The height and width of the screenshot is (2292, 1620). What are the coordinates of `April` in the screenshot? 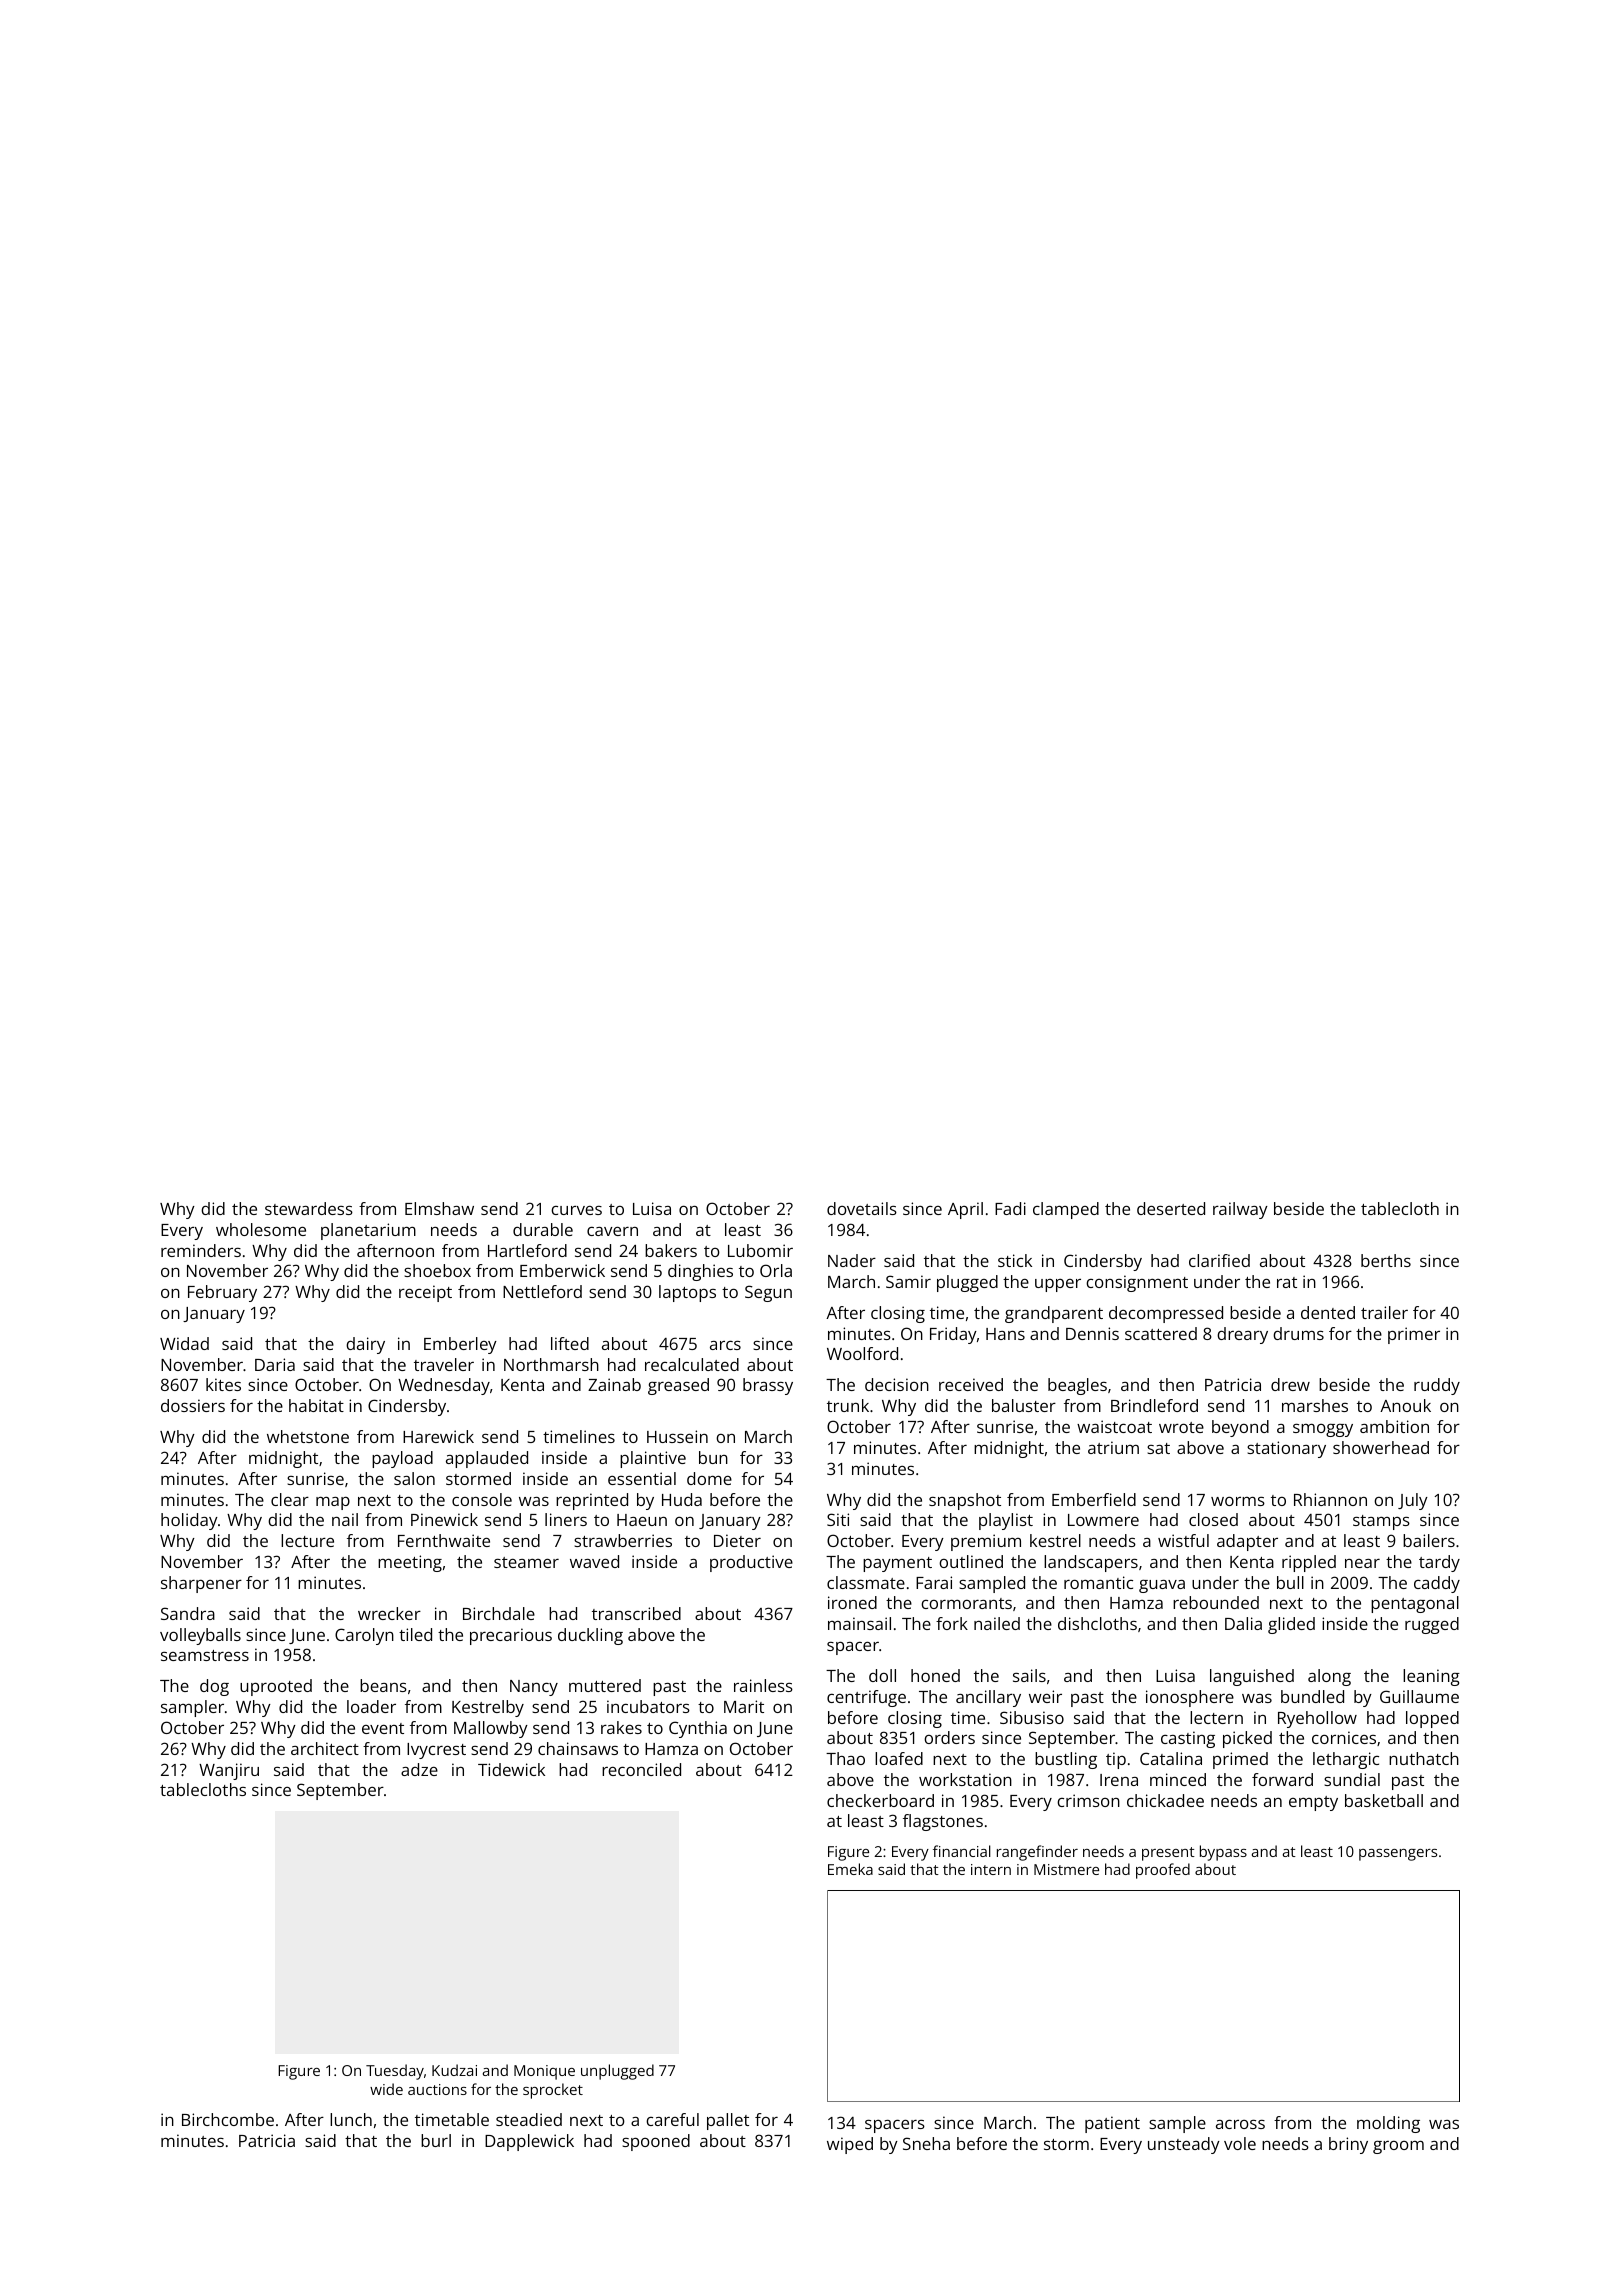 It's located at (965, 1210).
